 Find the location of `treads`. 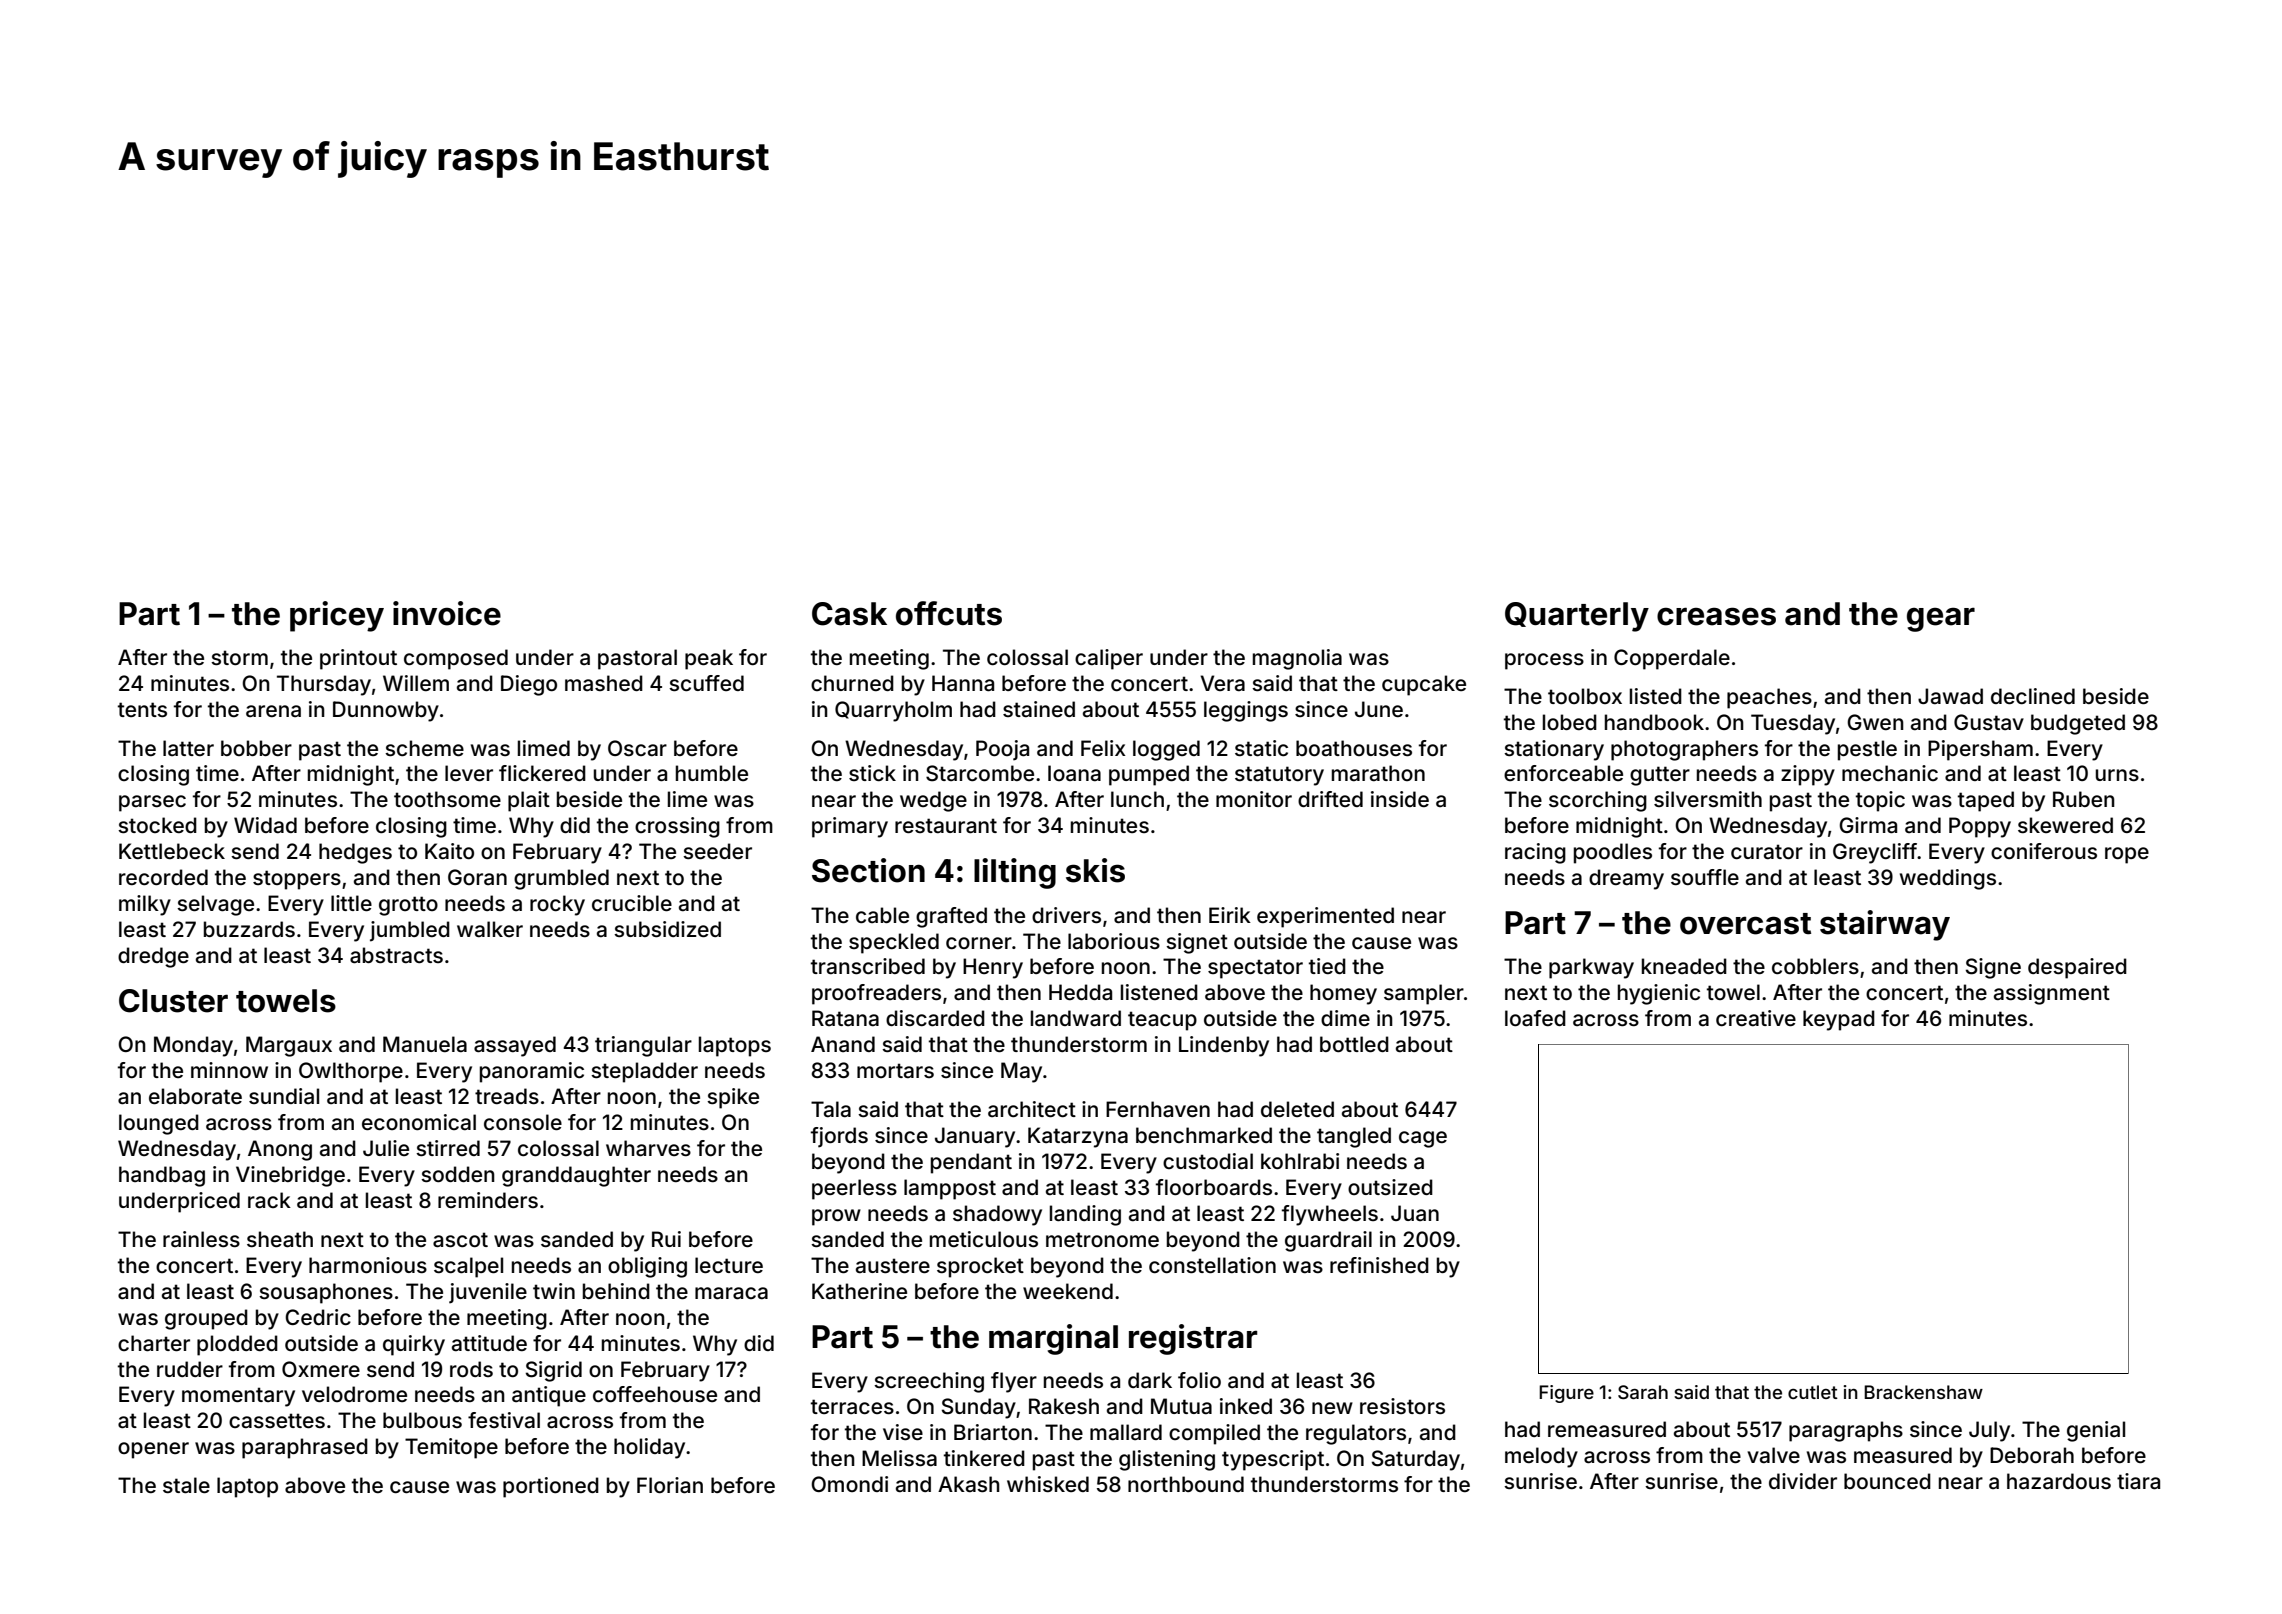

treads is located at coordinates (507, 1096).
